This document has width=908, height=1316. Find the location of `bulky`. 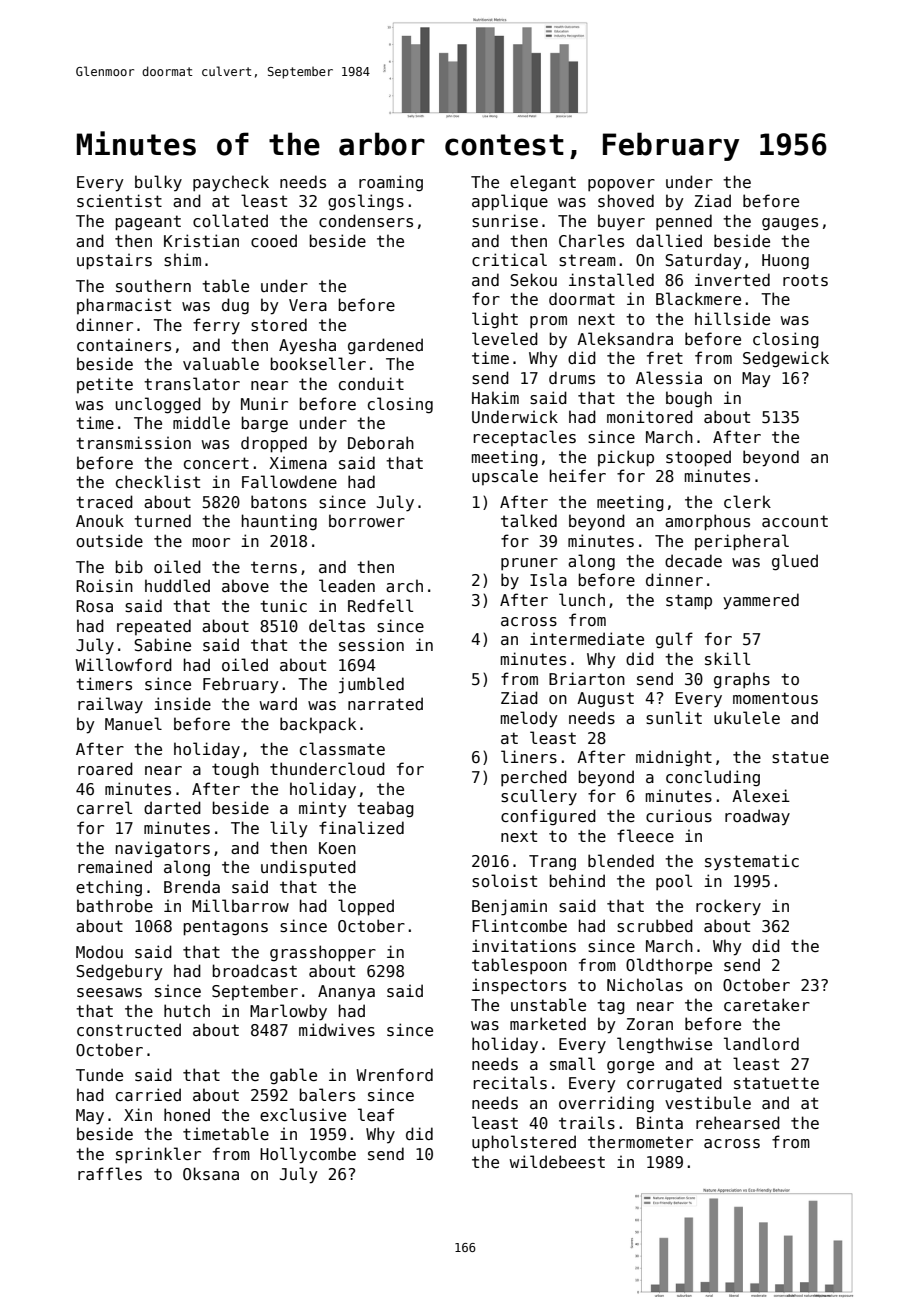

bulky is located at coordinates (158, 183).
